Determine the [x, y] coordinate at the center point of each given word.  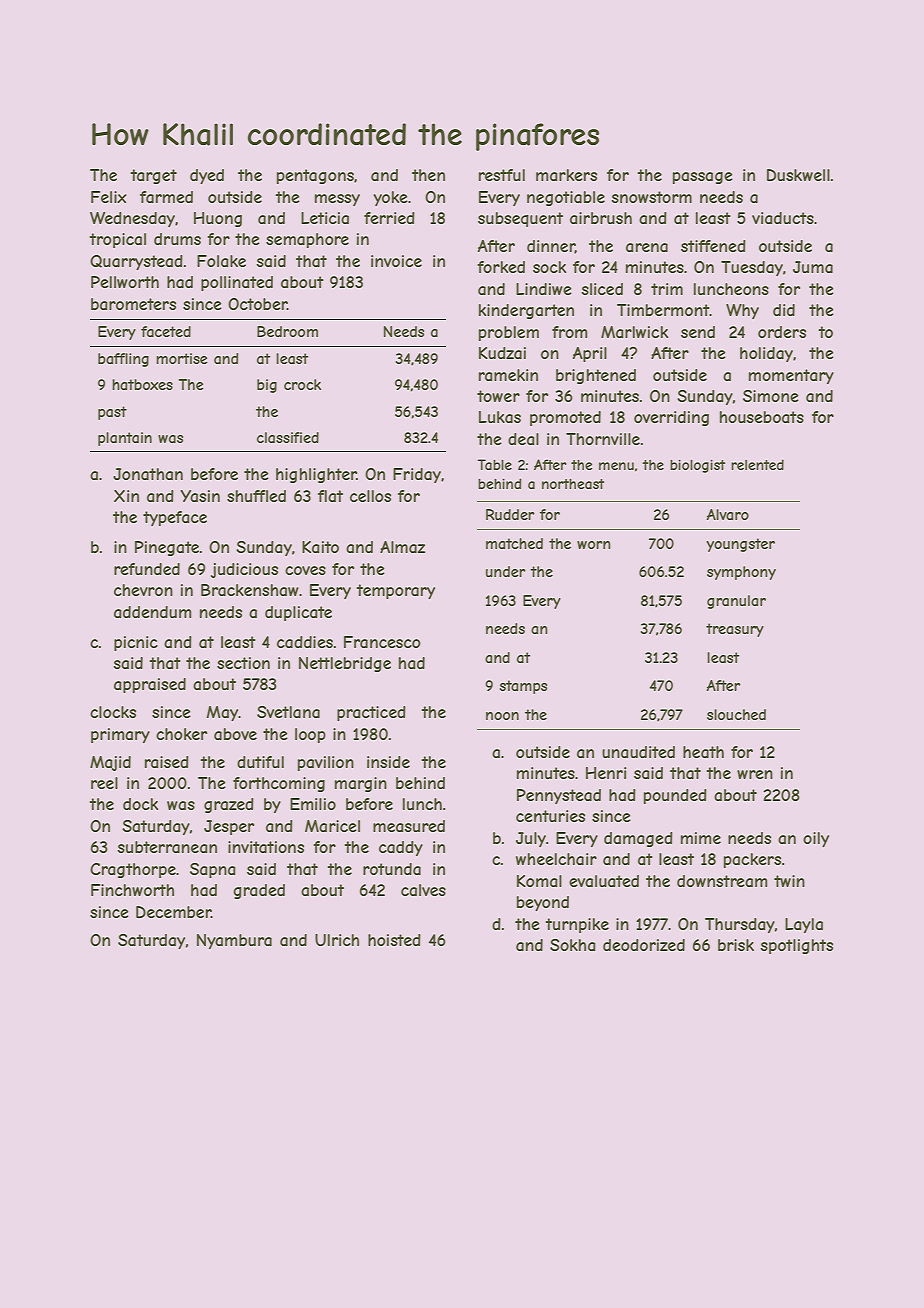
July [531, 839]
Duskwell [798, 175]
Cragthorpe [133, 870]
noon [502, 716]
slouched [736, 714]
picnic [136, 643]
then [428, 175]
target [154, 176]
